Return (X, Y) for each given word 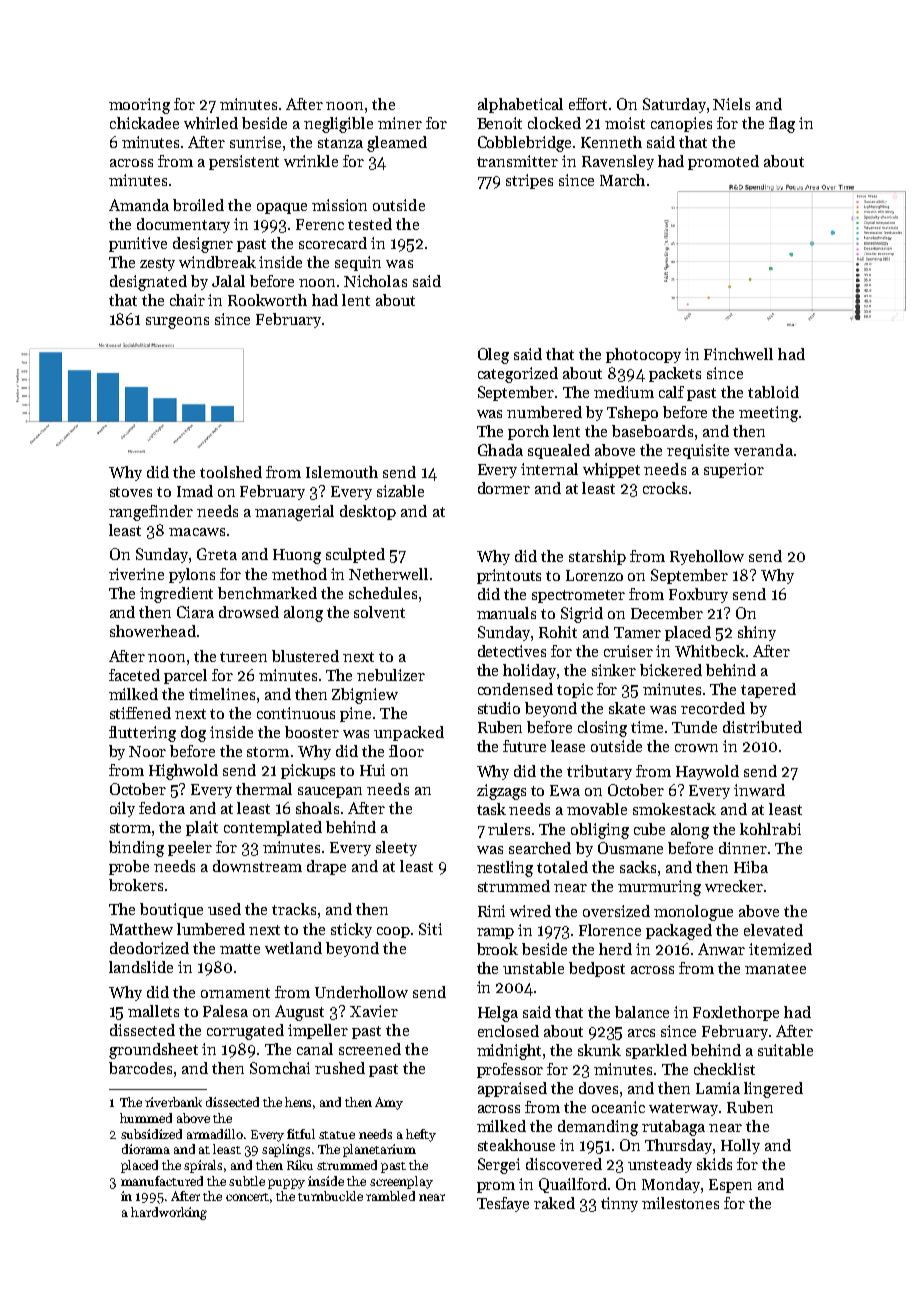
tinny (619, 1204)
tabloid (773, 392)
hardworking (169, 1213)
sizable (400, 491)
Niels (731, 104)
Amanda (139, 205)
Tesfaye (503, 1204)
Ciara (195, 612)
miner (400, 123)
